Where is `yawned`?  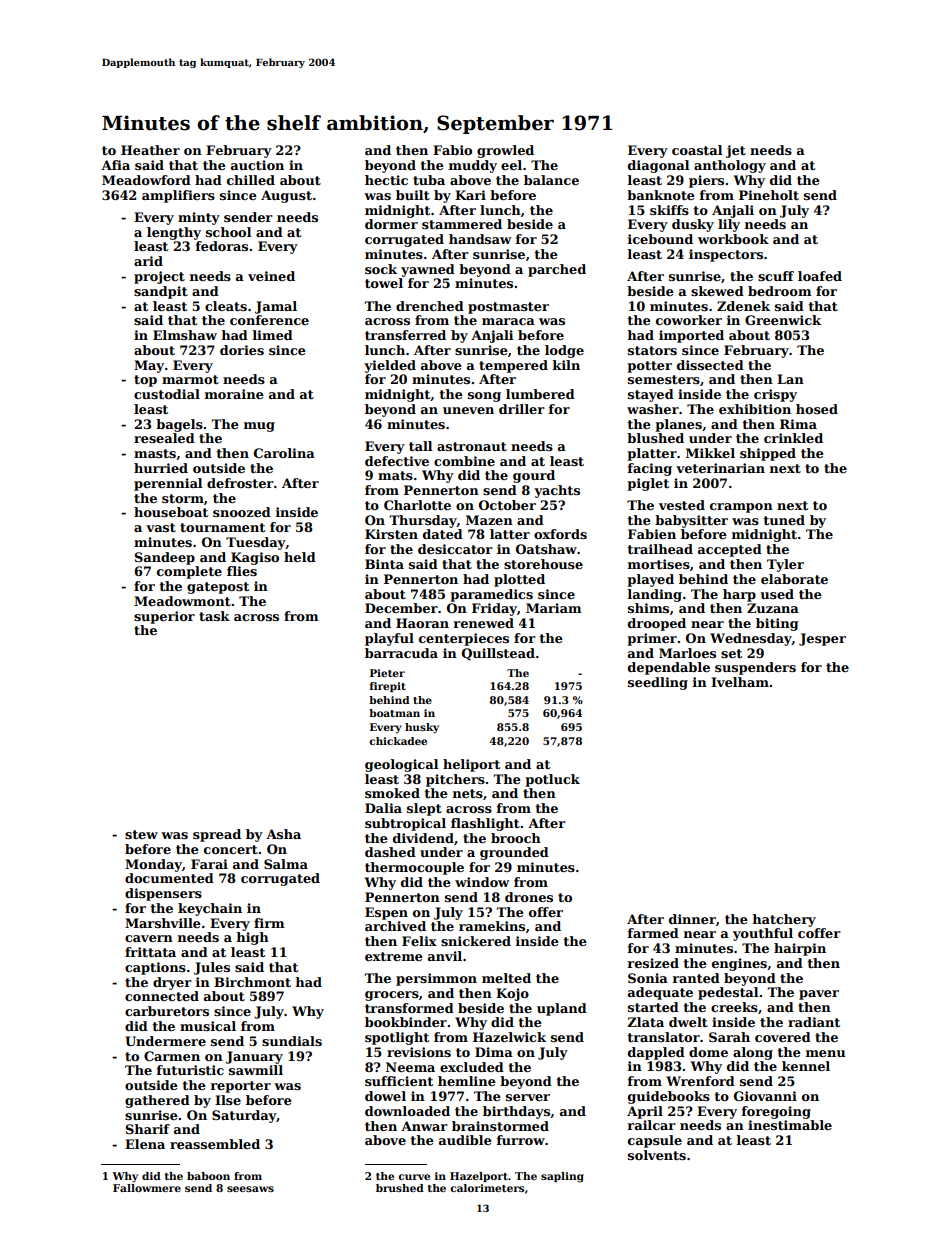
yawned is located at coordinates (428, 270).
